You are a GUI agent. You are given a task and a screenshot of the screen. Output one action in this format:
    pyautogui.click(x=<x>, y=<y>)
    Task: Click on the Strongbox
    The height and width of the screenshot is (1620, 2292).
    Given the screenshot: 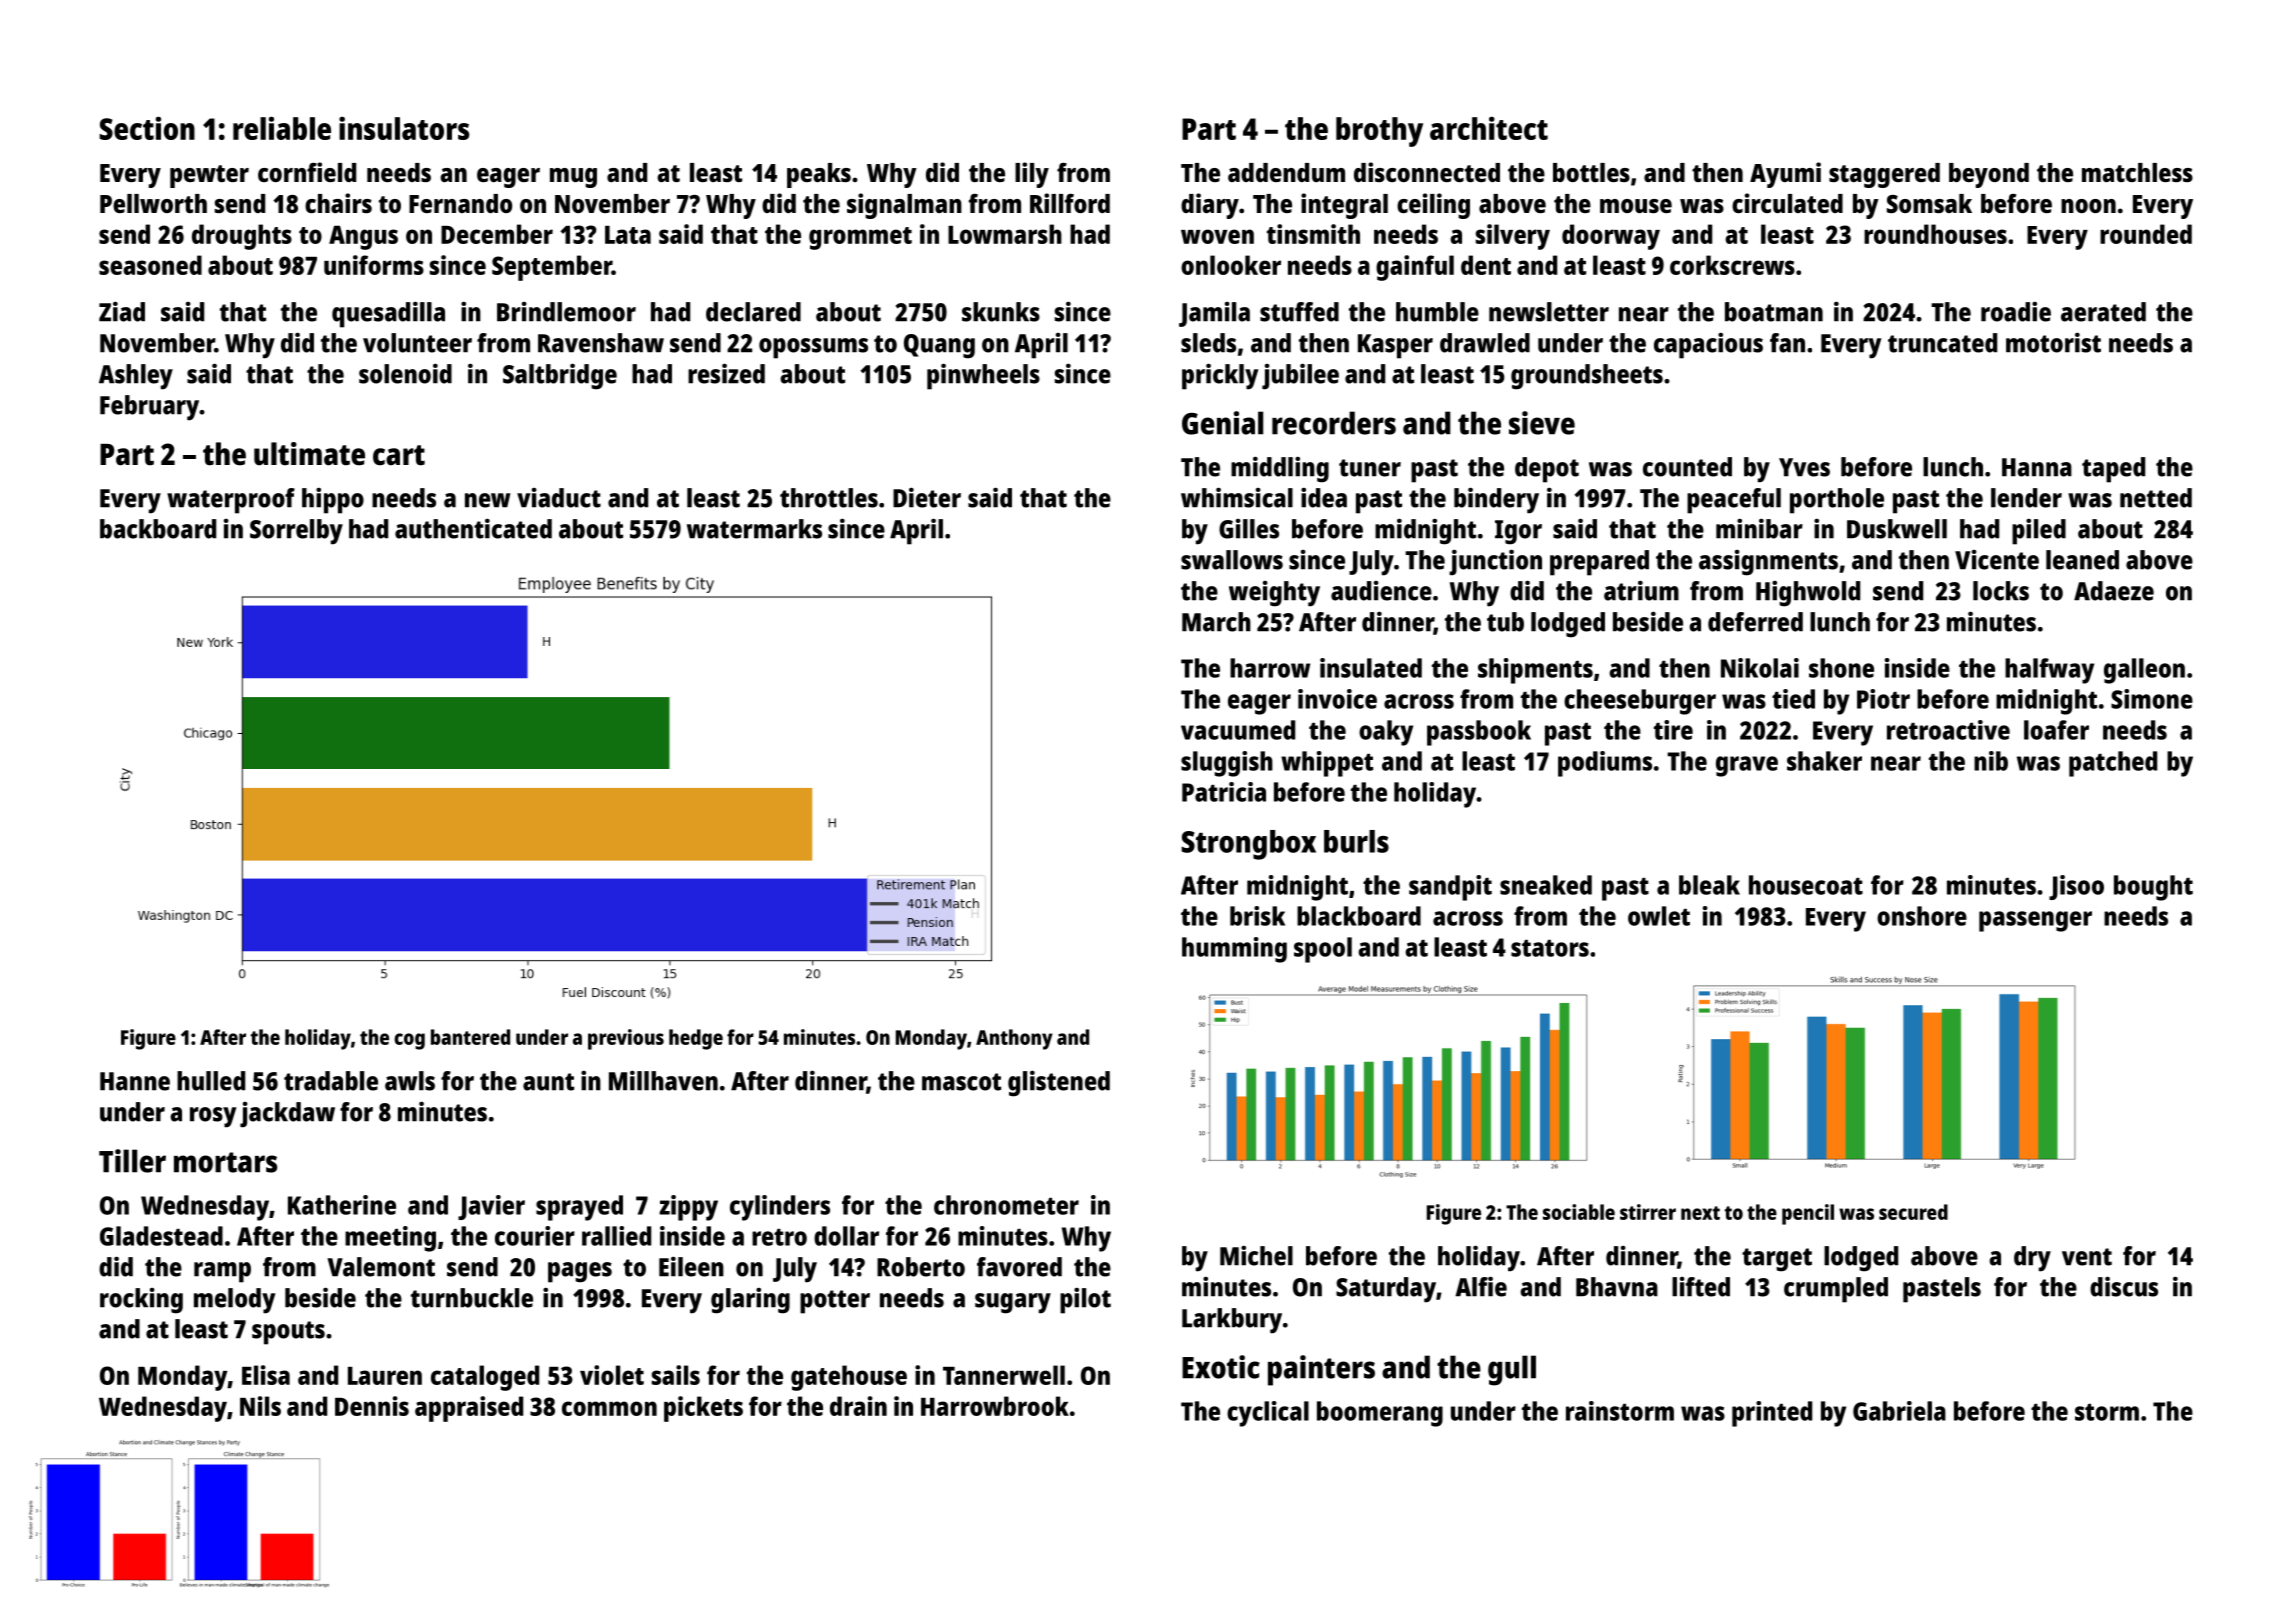 What is the action you would take?
    pyautogui.click(x=1248, y=845)
